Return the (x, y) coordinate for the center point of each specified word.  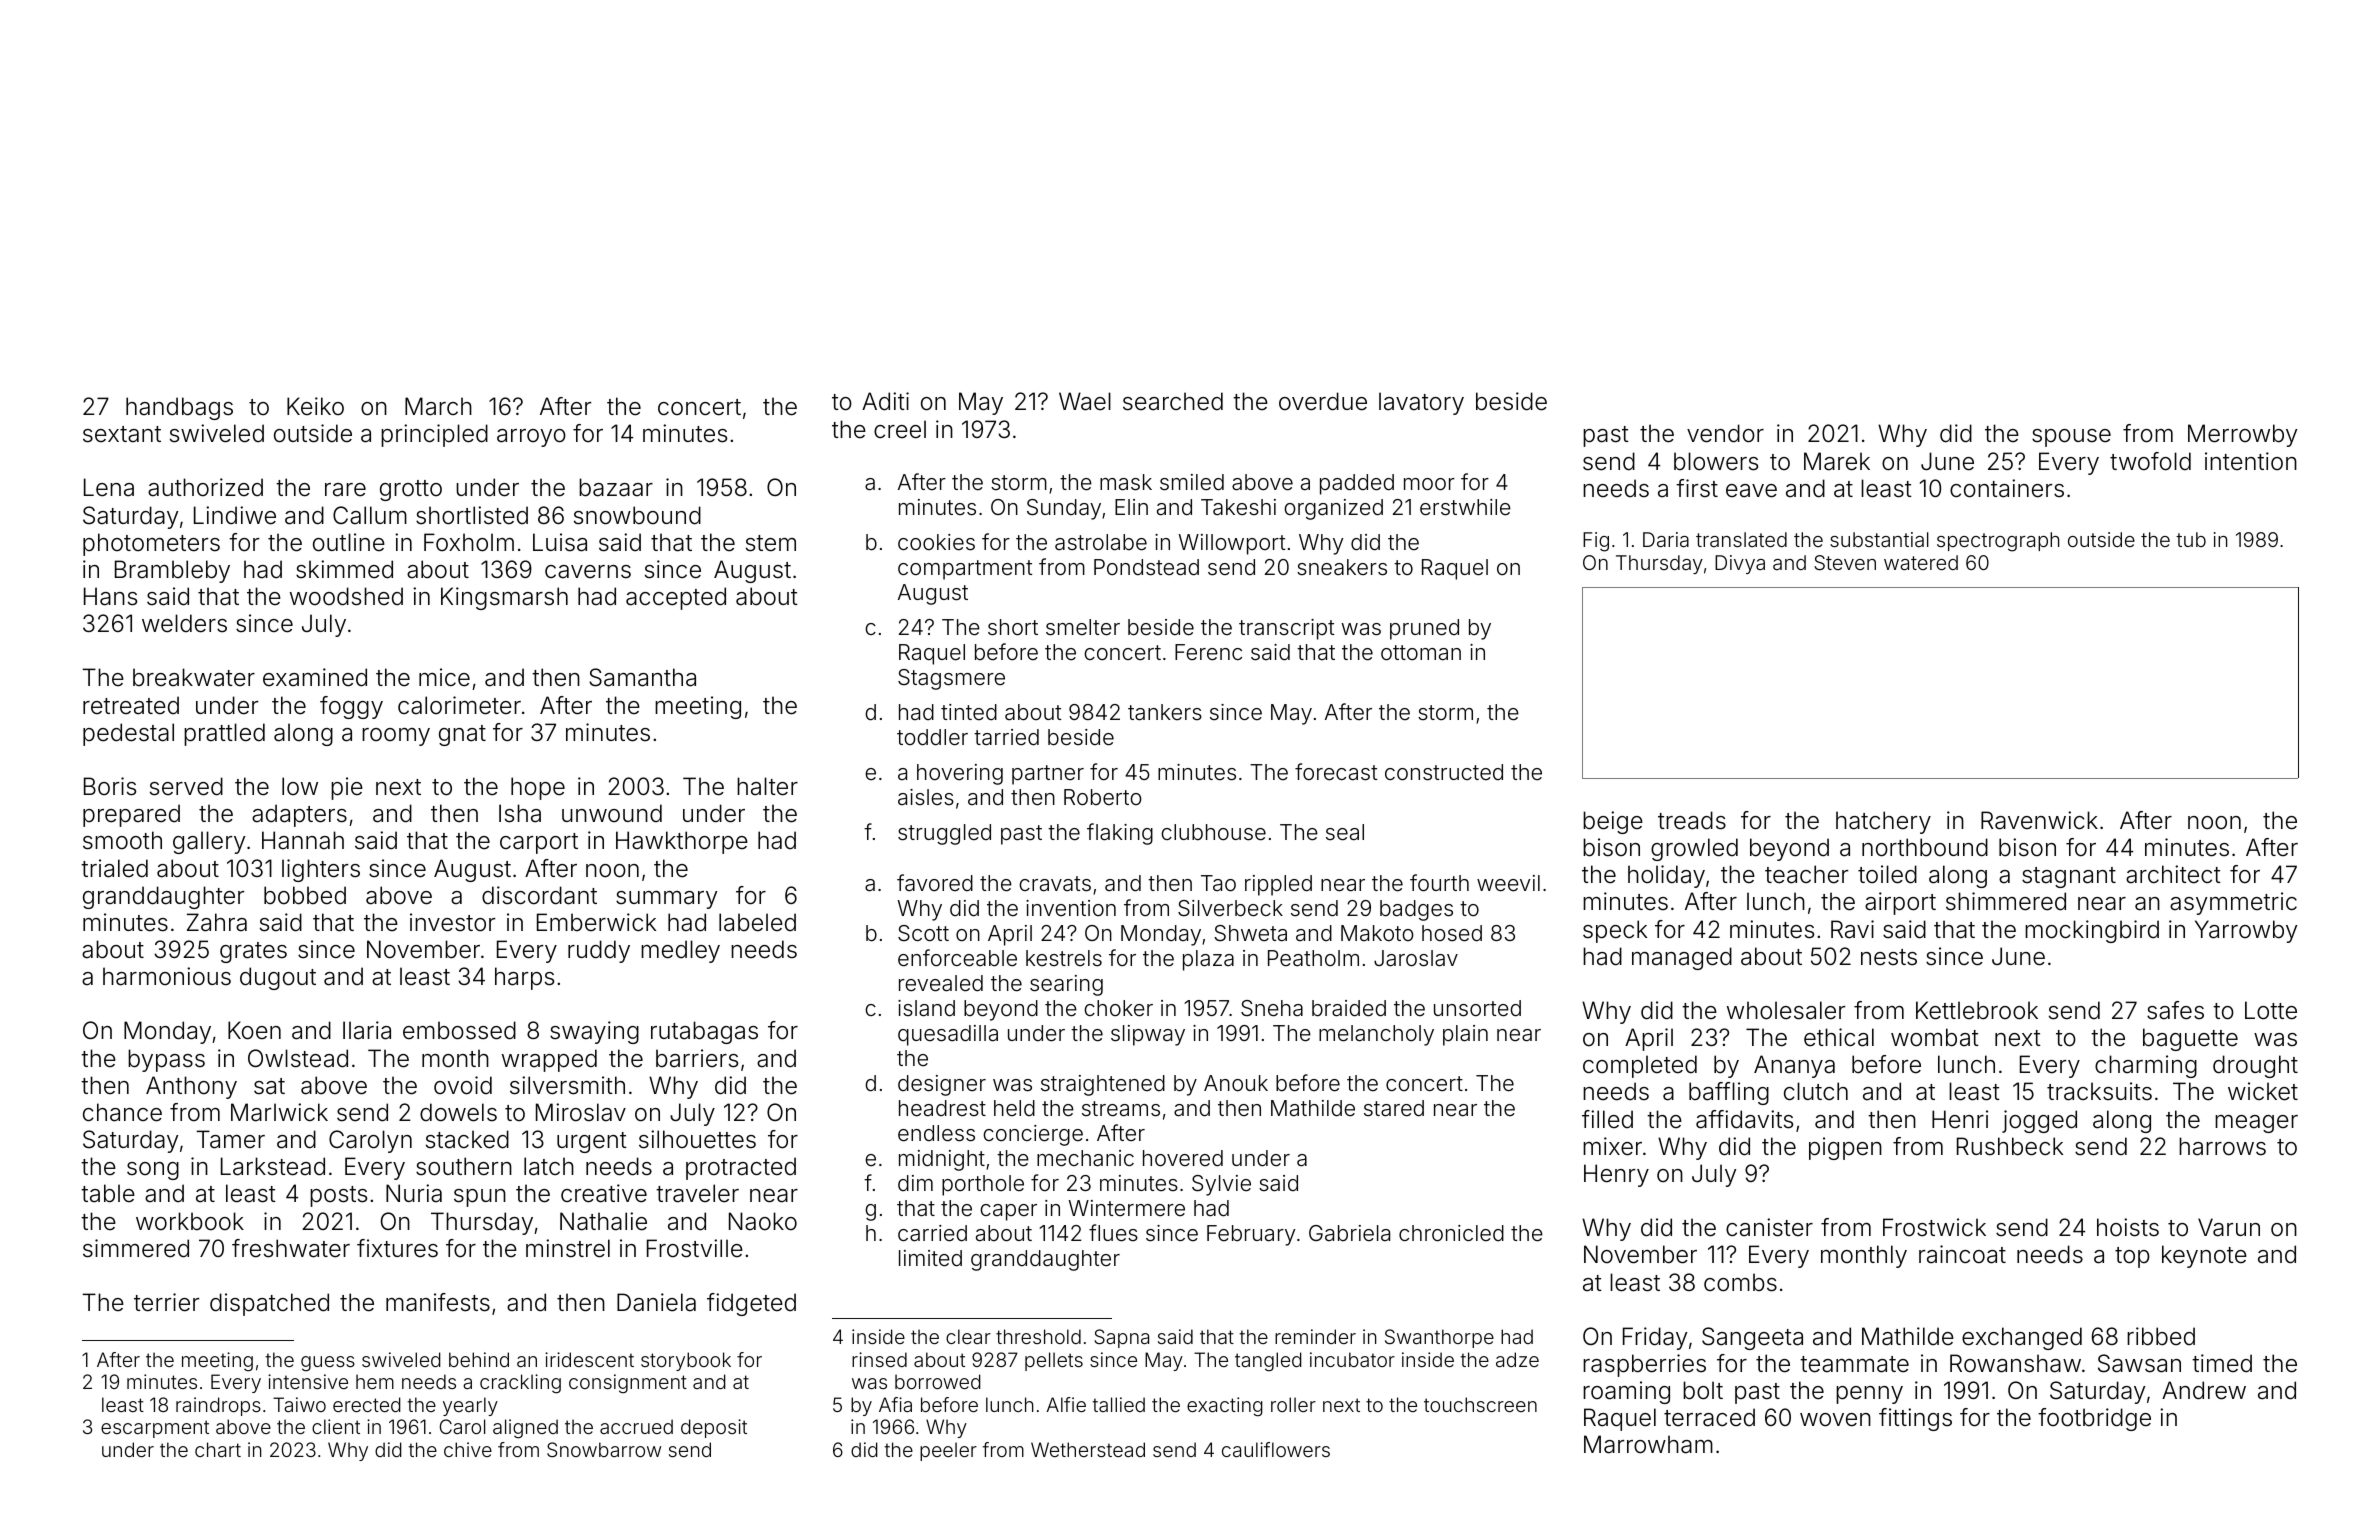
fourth (1439, 883)
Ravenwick (2039, 820)
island (926, 1008)
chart (218, 1449)
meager (2256, 1124)
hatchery (1883, 822)
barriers (697, 1058)
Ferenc (1208, 652)
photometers (151, 544)
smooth (122, 840)
